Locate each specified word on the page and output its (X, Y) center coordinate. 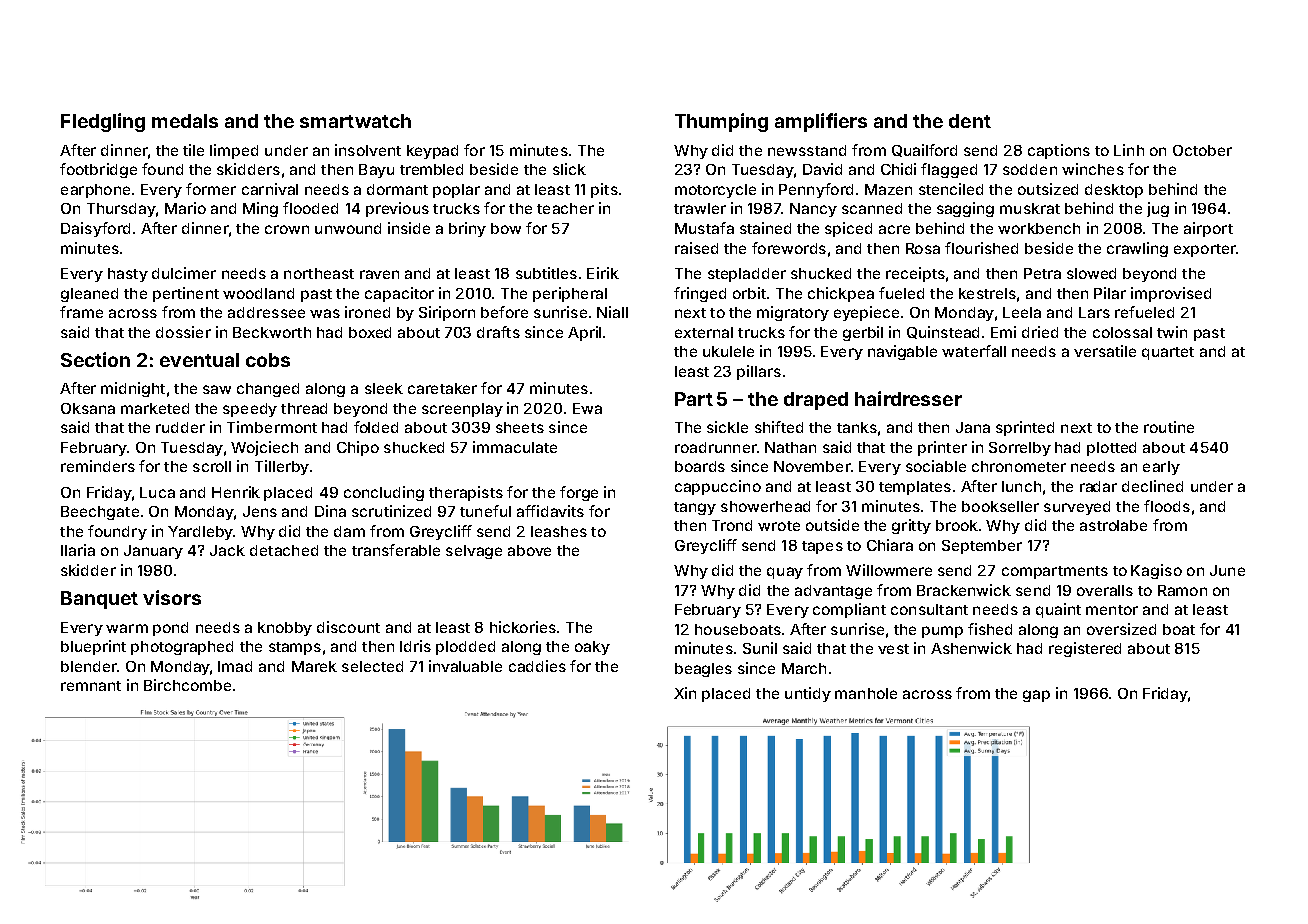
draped (816, 401)
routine (1169, 427)
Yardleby (200, 533)
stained (765, 228)
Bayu (376, 171)
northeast (319, 273)
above (529, 550)
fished (990, 629)
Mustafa (704, 228)
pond (170, 629)
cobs (268, 360)
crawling (1137, 249)
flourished (981, 248)
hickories (523, 627)
